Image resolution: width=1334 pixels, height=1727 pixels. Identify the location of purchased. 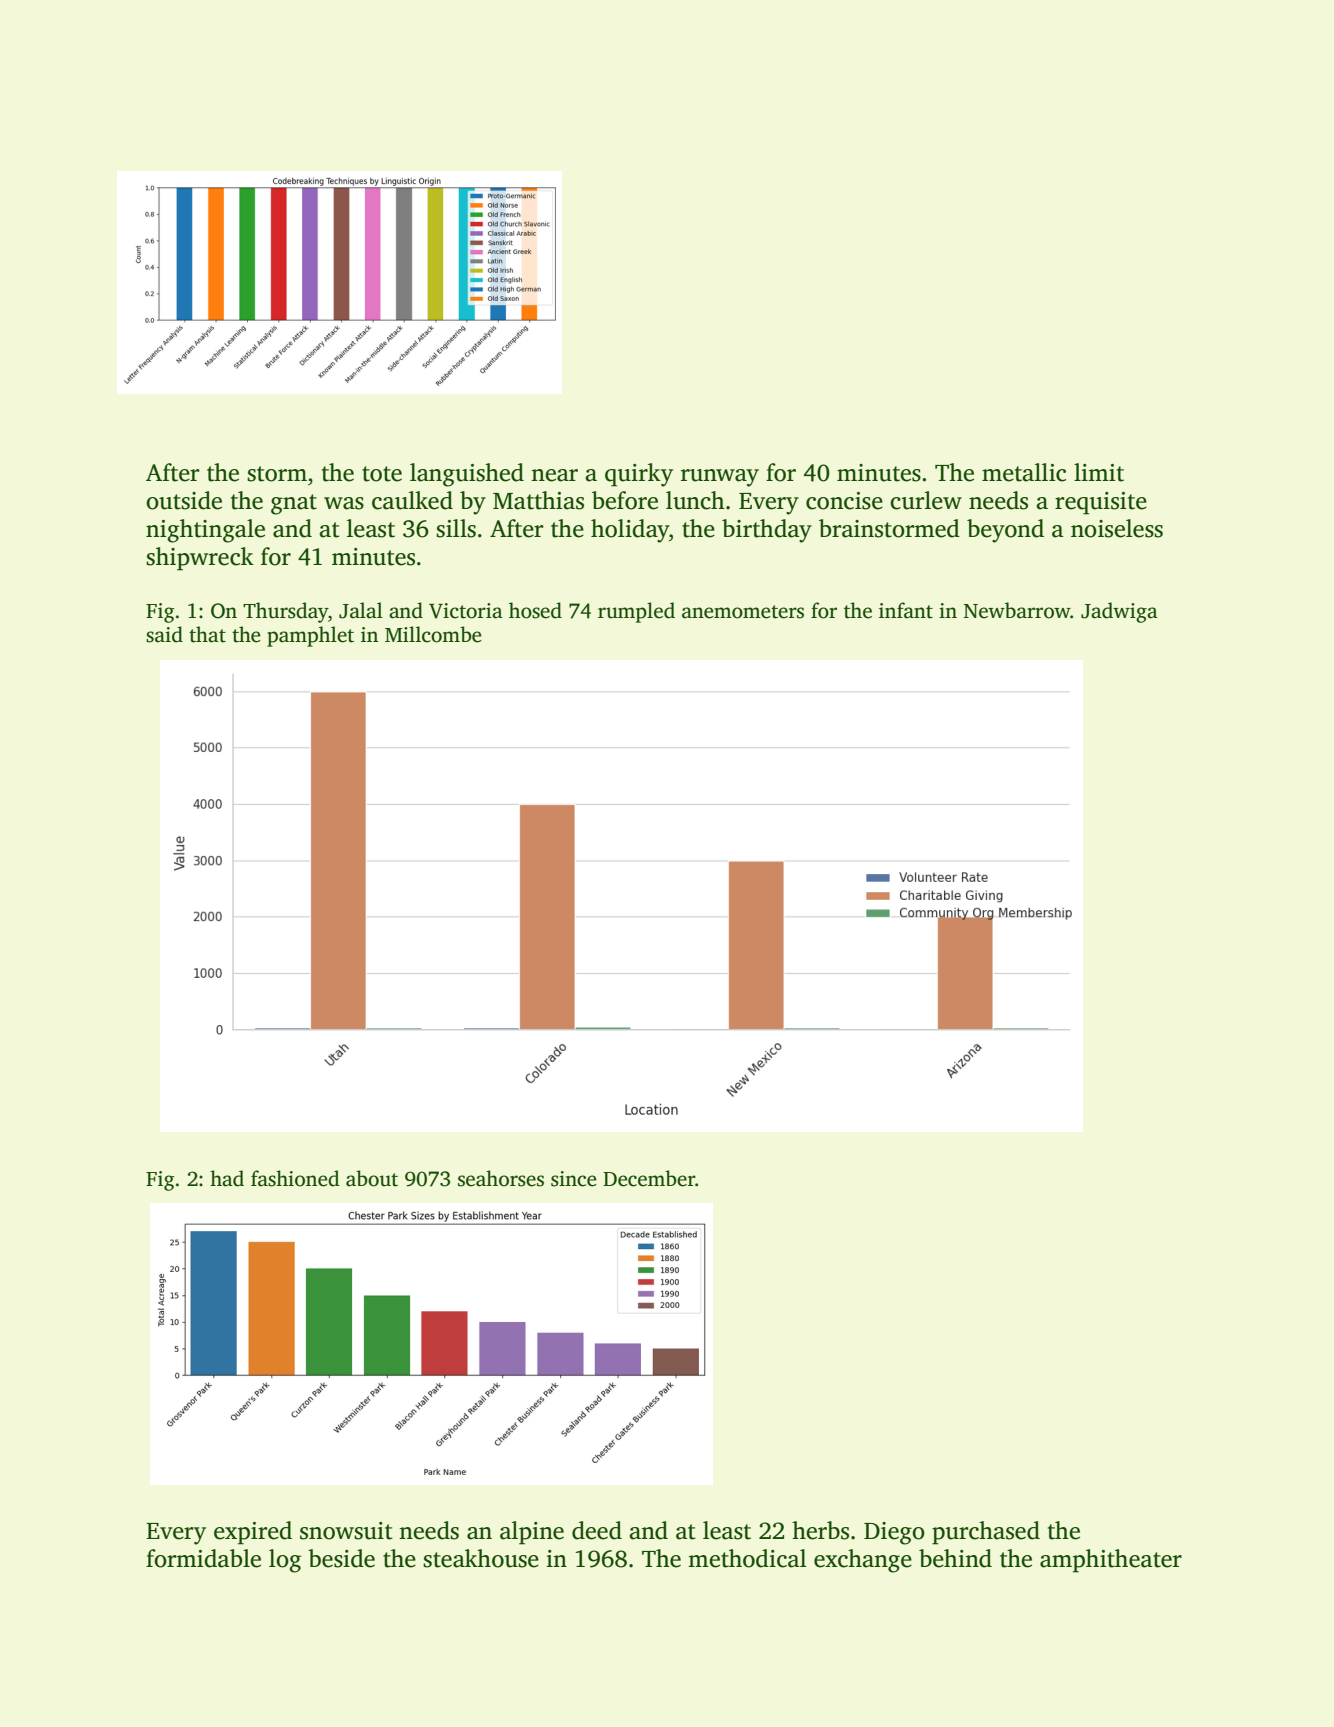
(986, 1533).
